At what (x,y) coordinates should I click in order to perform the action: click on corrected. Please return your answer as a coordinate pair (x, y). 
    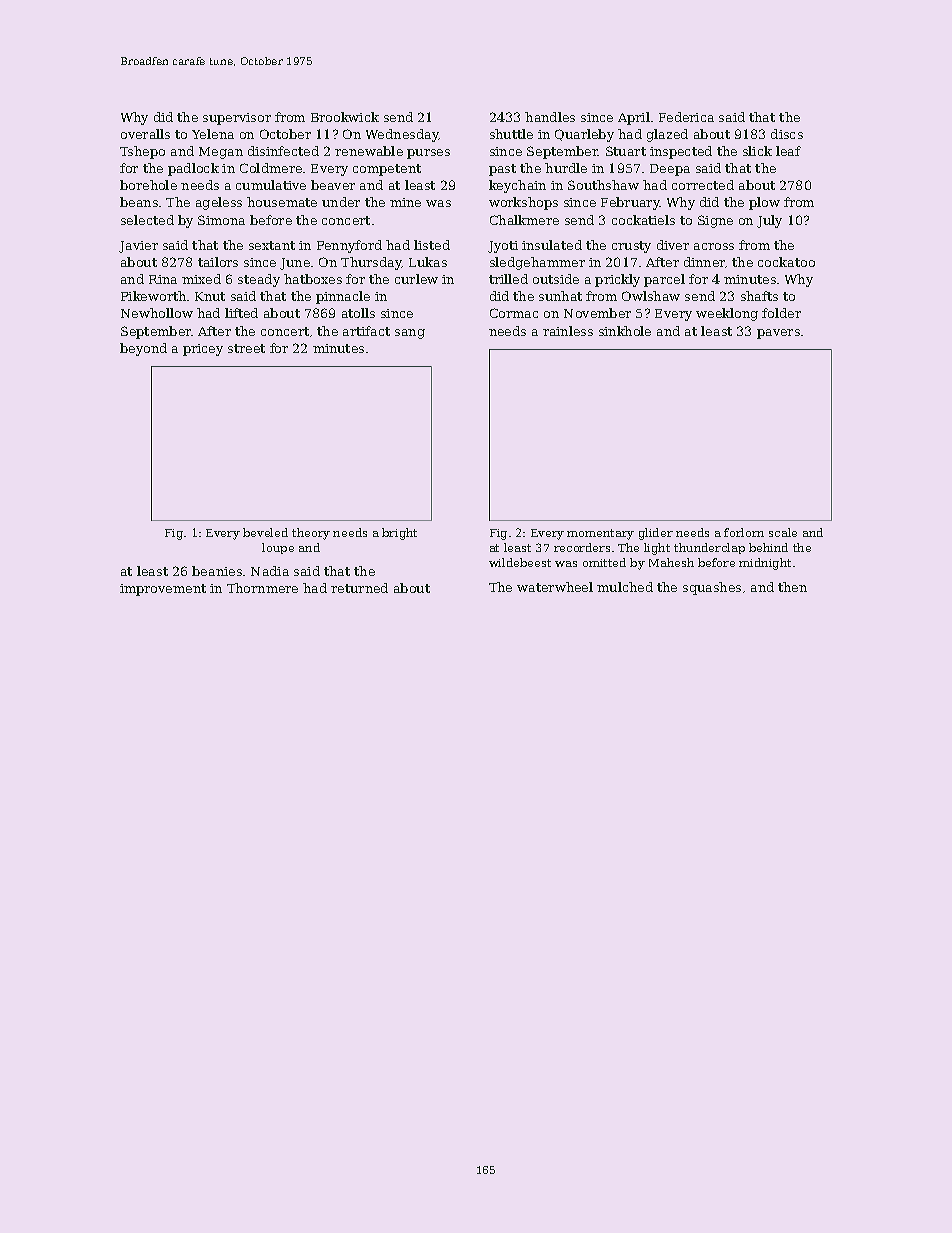
    Looking at the image, I should click on (703, 185).
